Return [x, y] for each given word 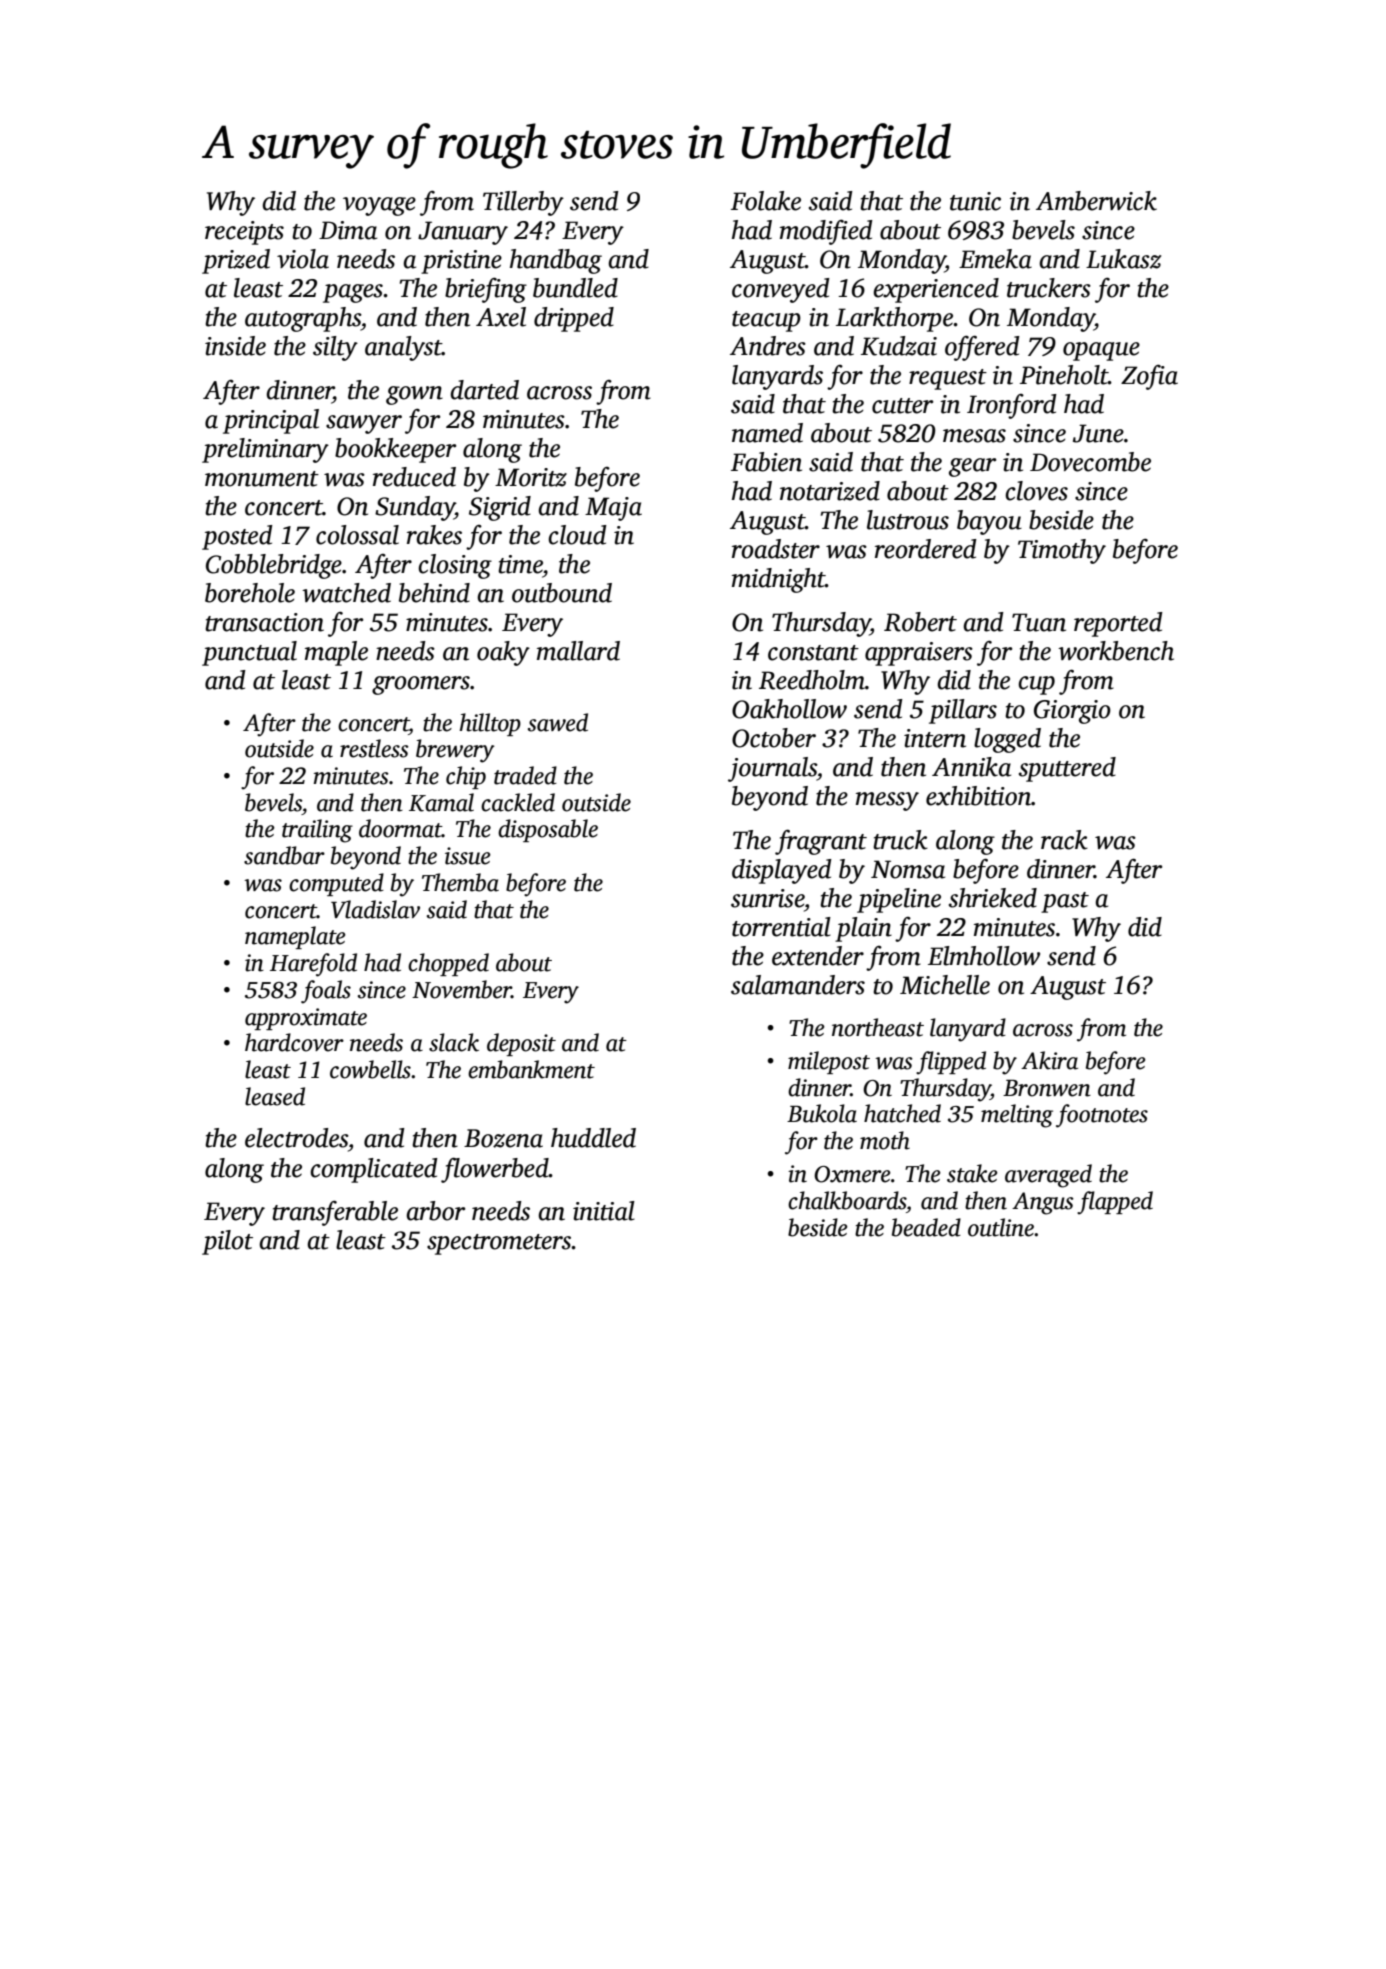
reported [1118, 624]
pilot [227, 1242]
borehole [250, 593]
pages [353, 293]
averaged [1048, 1176]
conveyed [781, 290]
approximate [306, 1019]
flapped [1115, 1203]
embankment [531, 1069]
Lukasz [1123, 259]
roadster [776, 549]
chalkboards [847, 1200]
